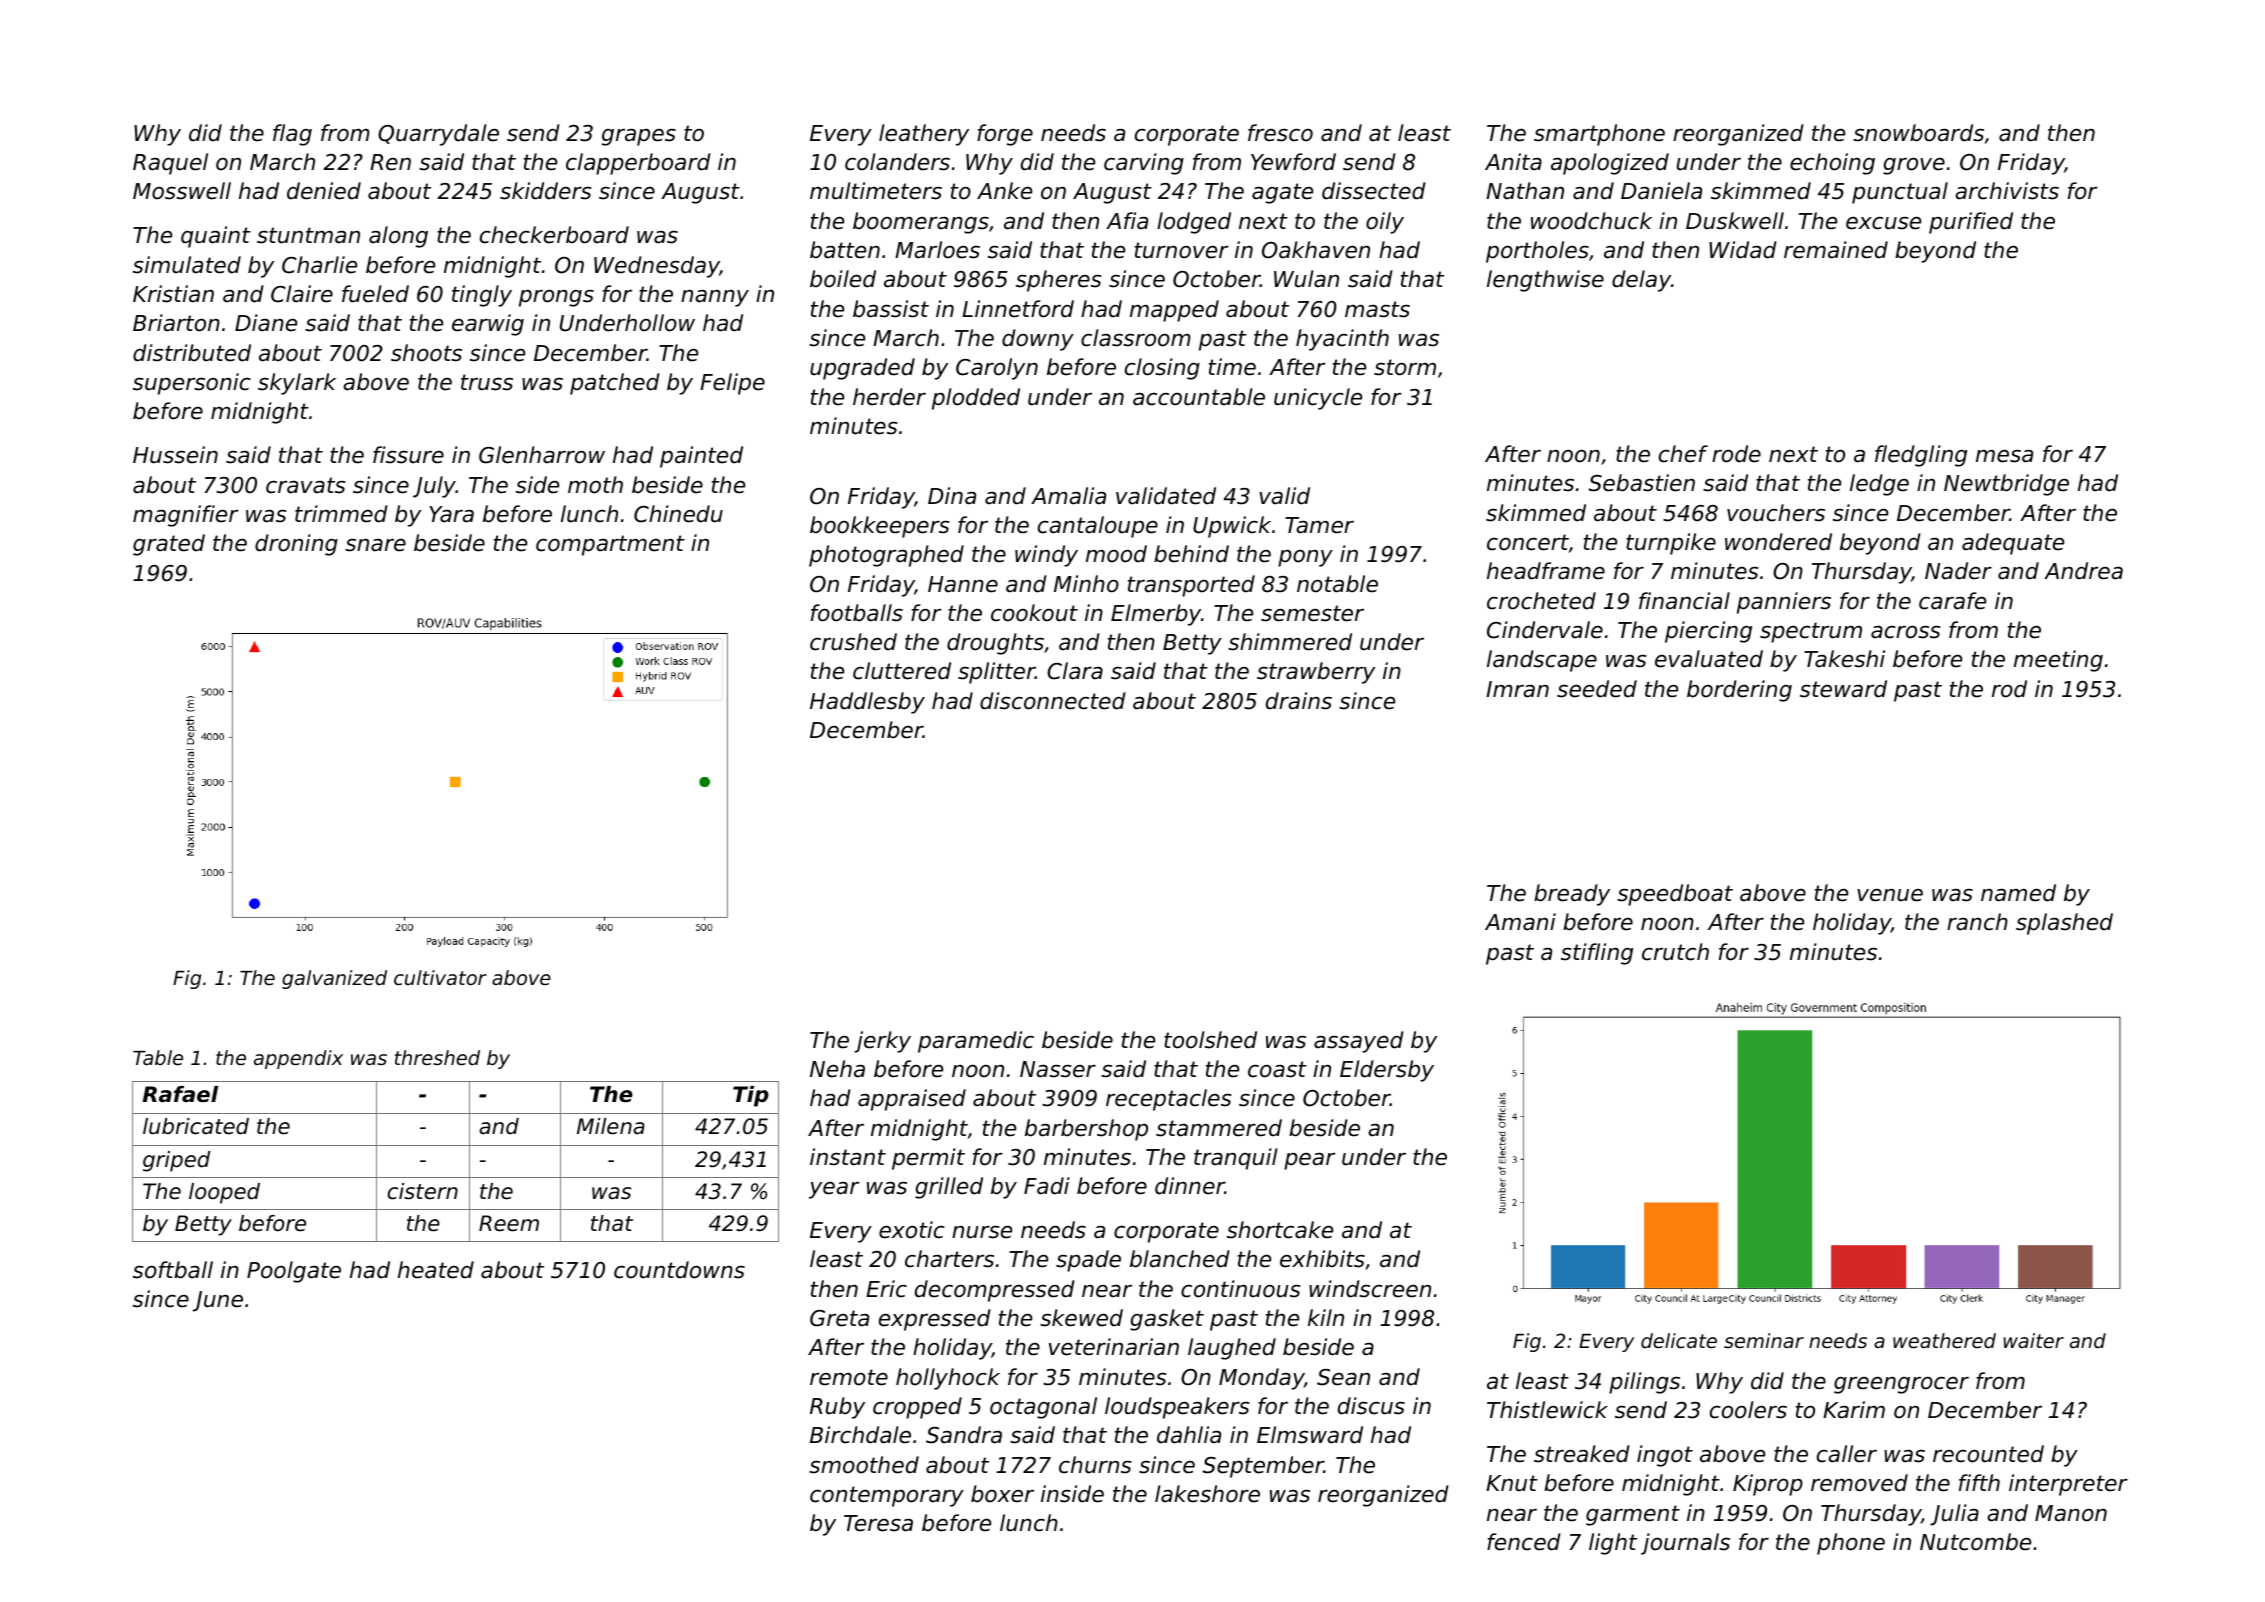 The width and height of the document is (2265, 1602). I want to click on trimmed, so click(341, 514).
